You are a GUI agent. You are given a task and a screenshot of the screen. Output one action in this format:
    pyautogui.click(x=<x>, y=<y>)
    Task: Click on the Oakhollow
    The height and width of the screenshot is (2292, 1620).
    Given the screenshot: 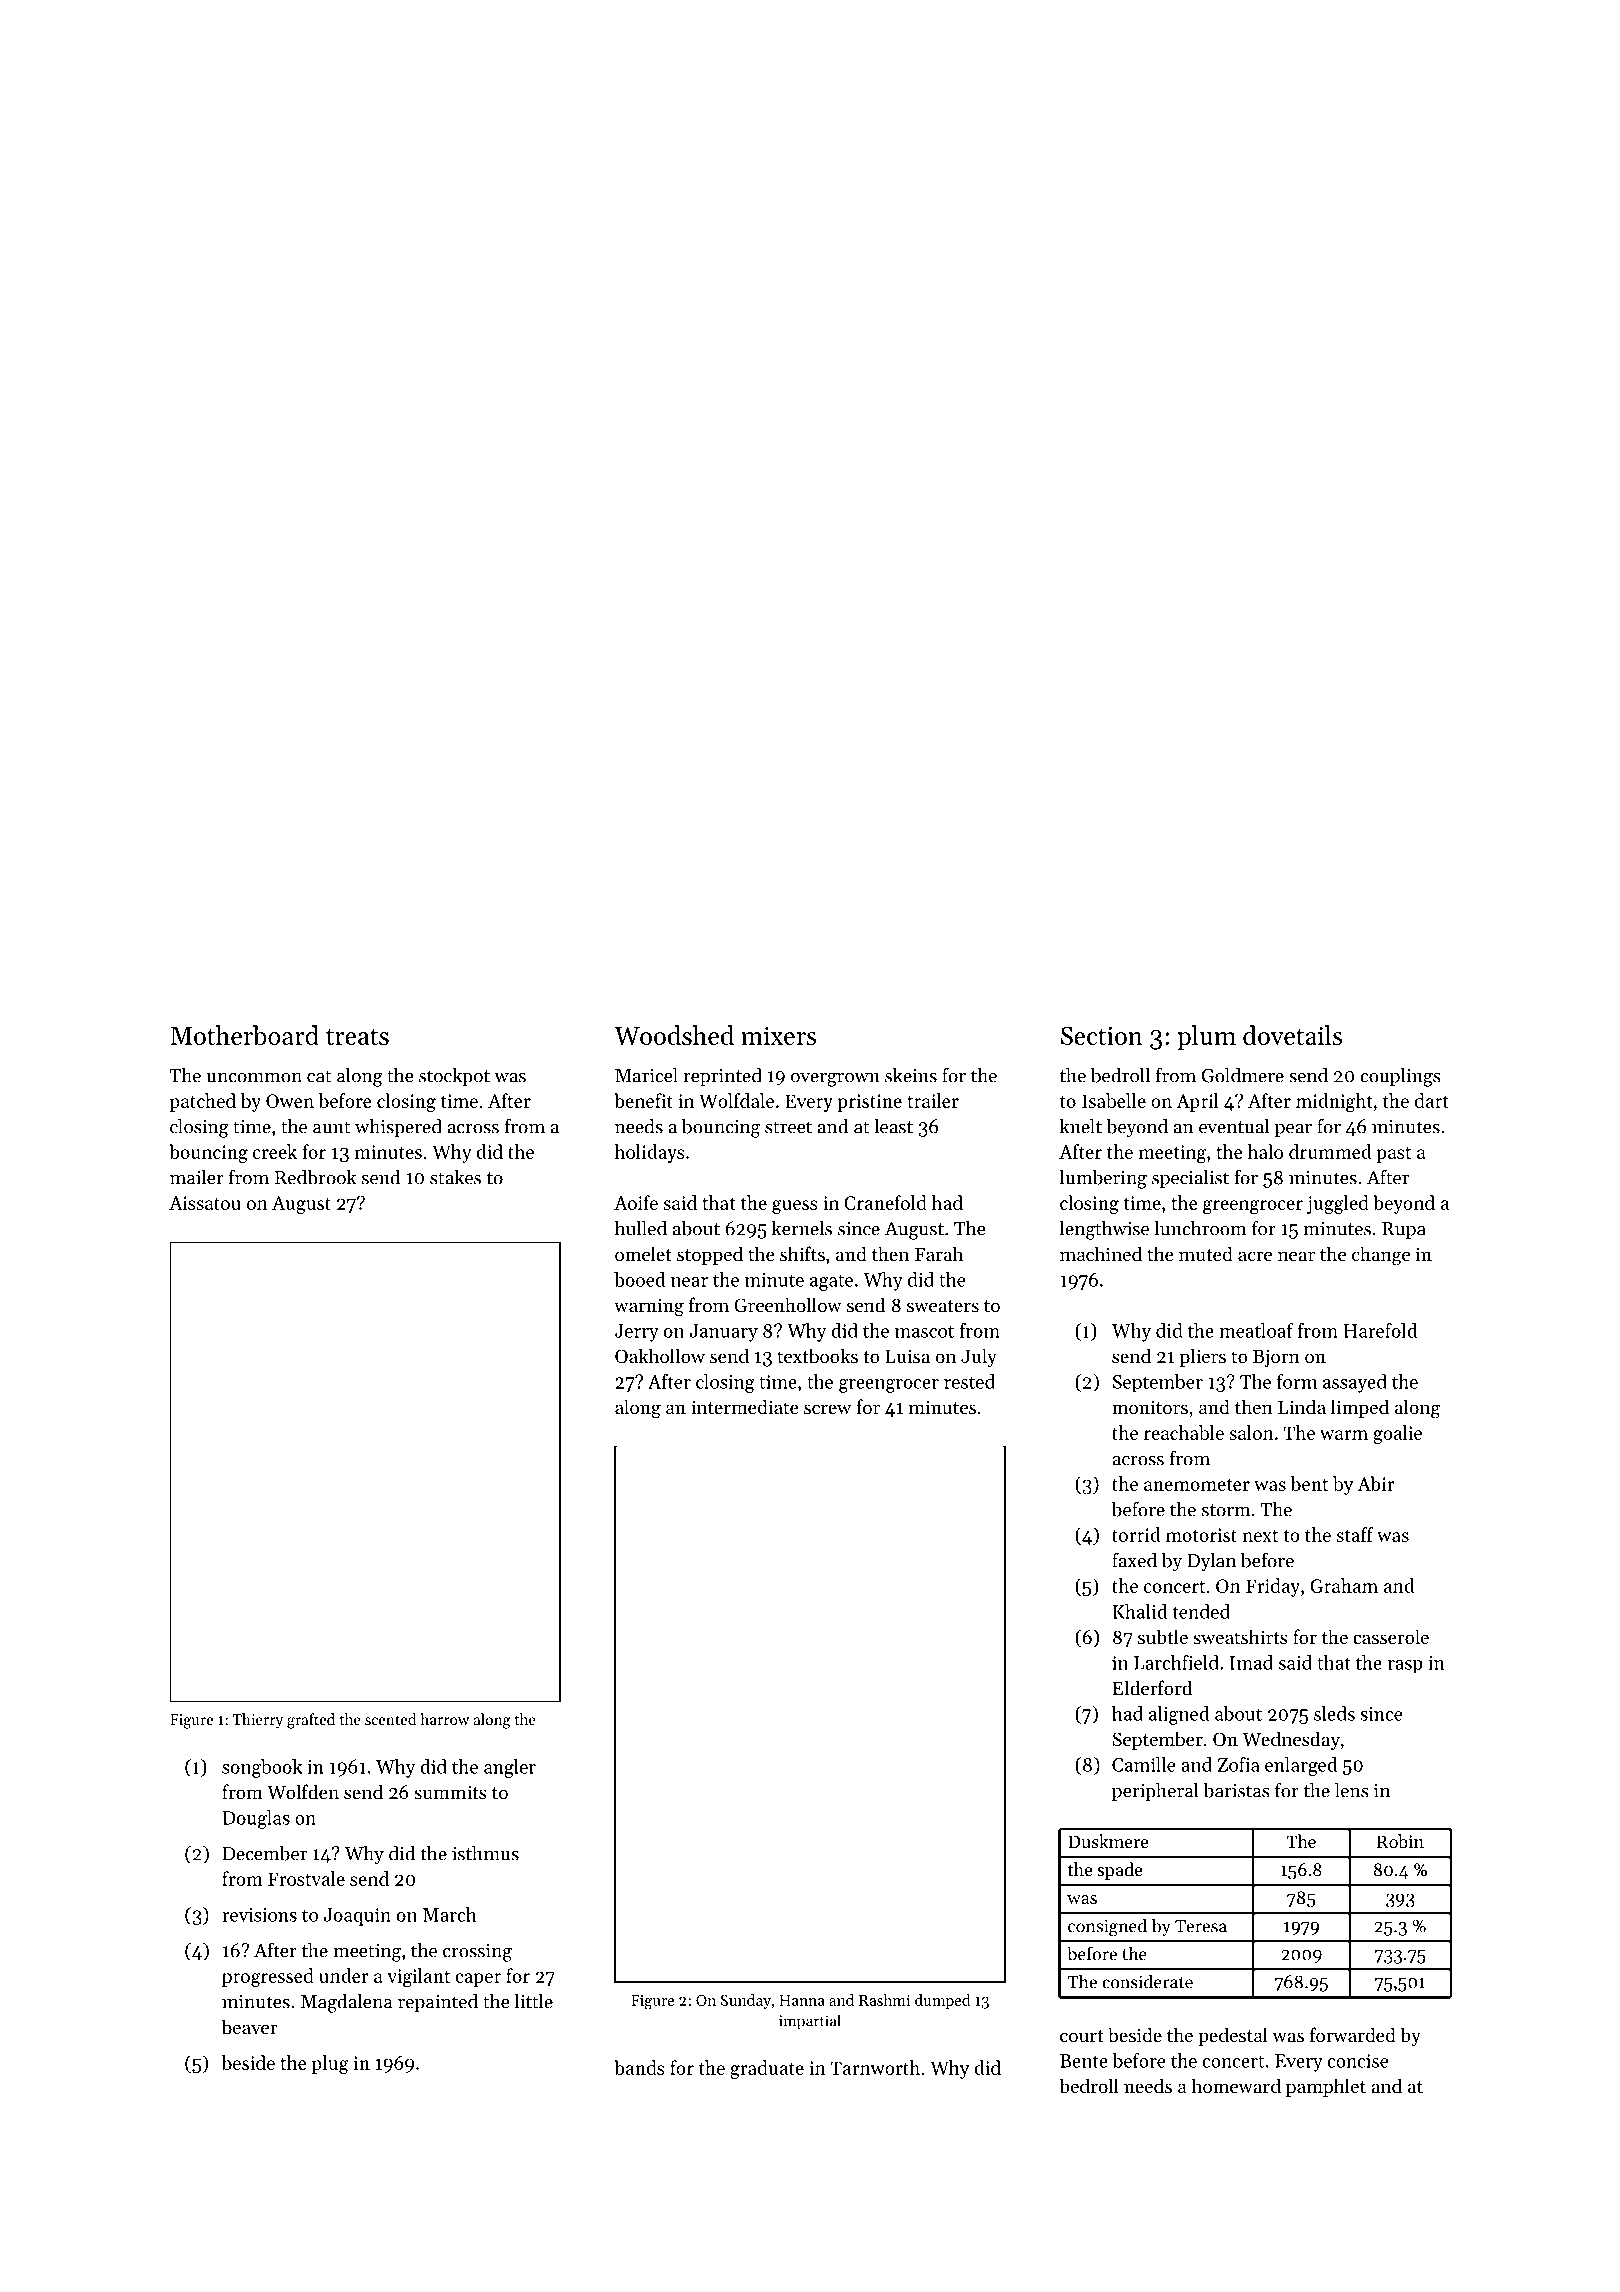 What is the action you would take?
    pyautogui.click(x=660, y=1355)
